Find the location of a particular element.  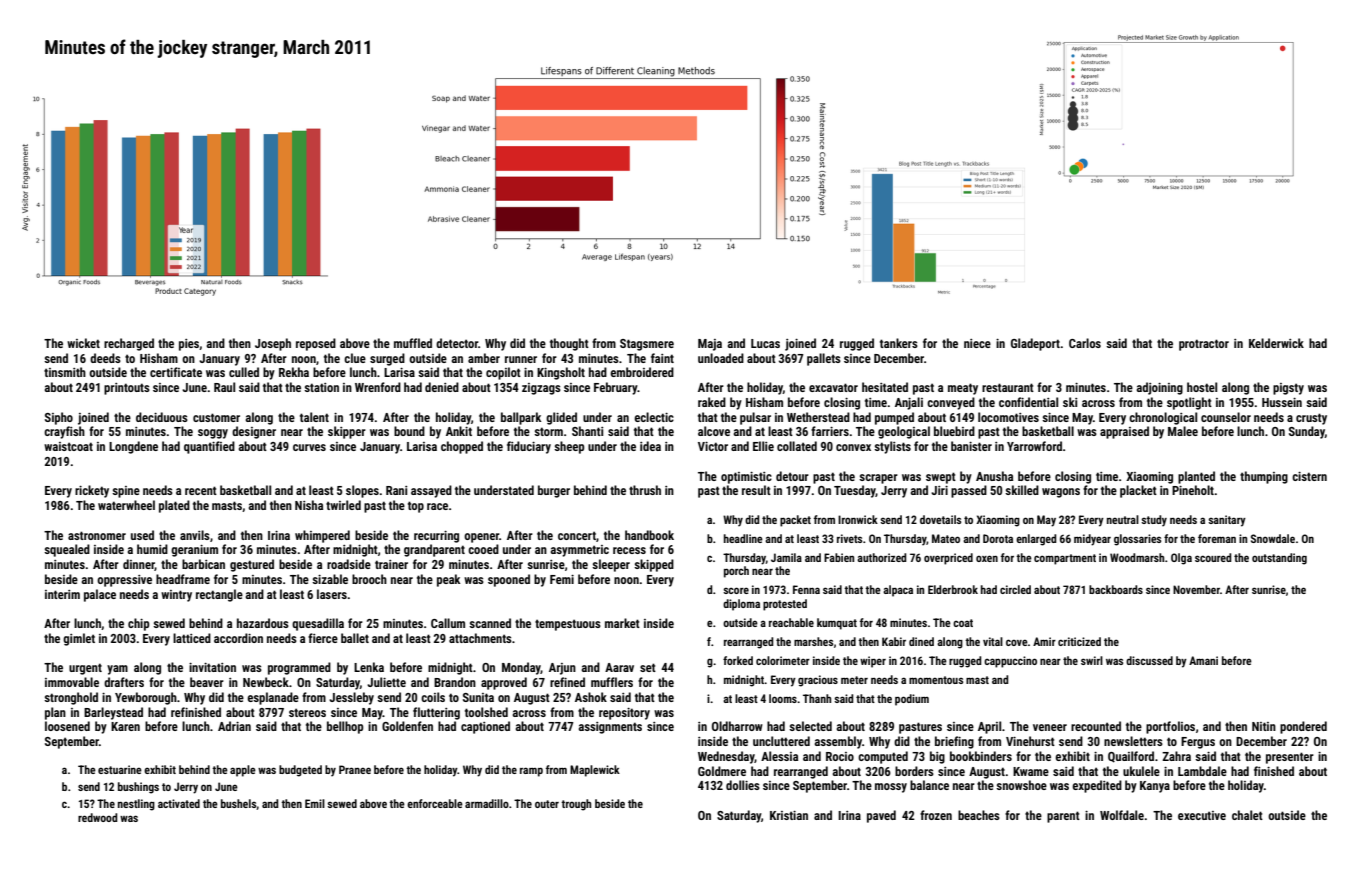

Lucas is located at coordinates (765, 343).
